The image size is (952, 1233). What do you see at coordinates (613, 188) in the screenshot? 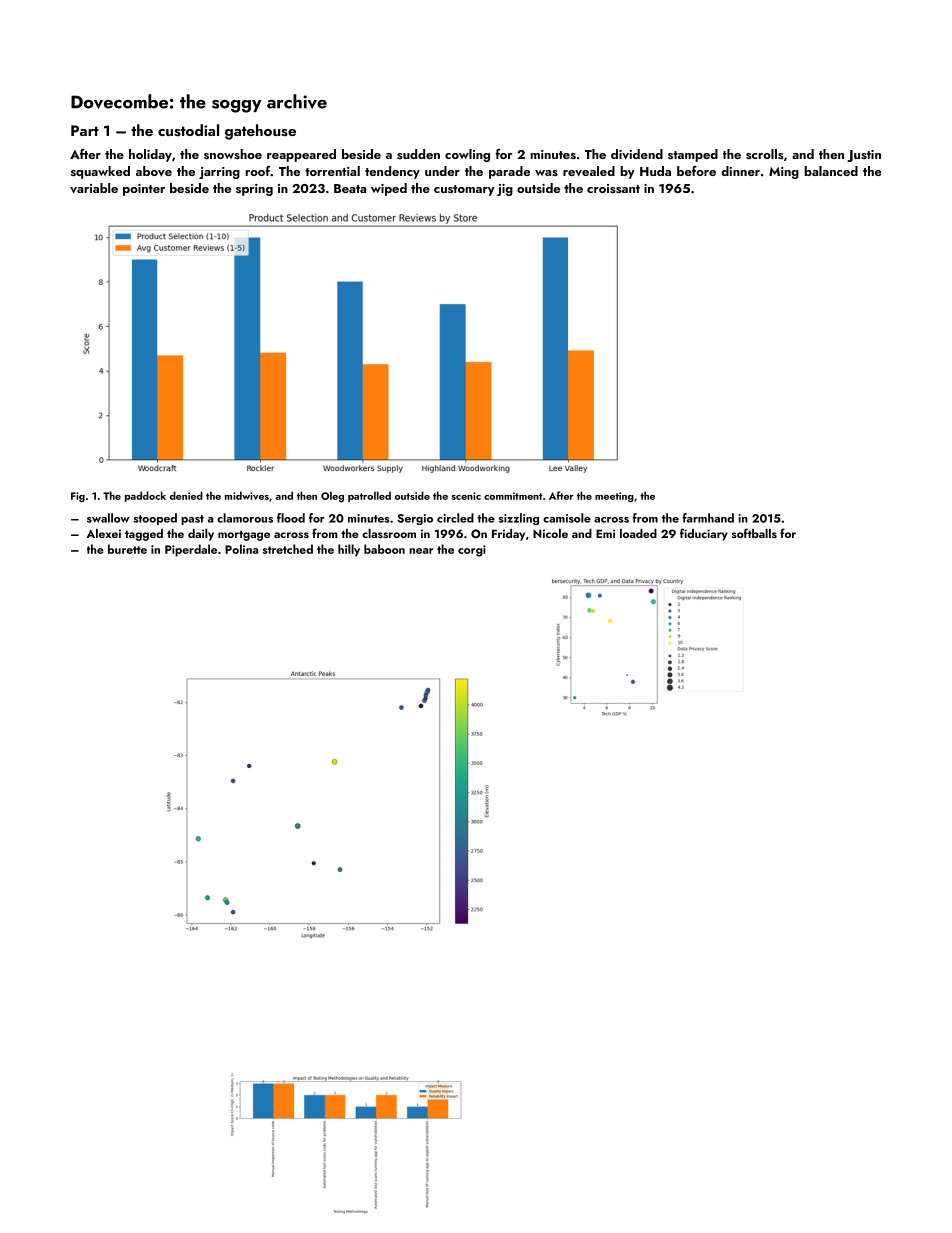
I see `croissant` at bounding box center [613, 188].
